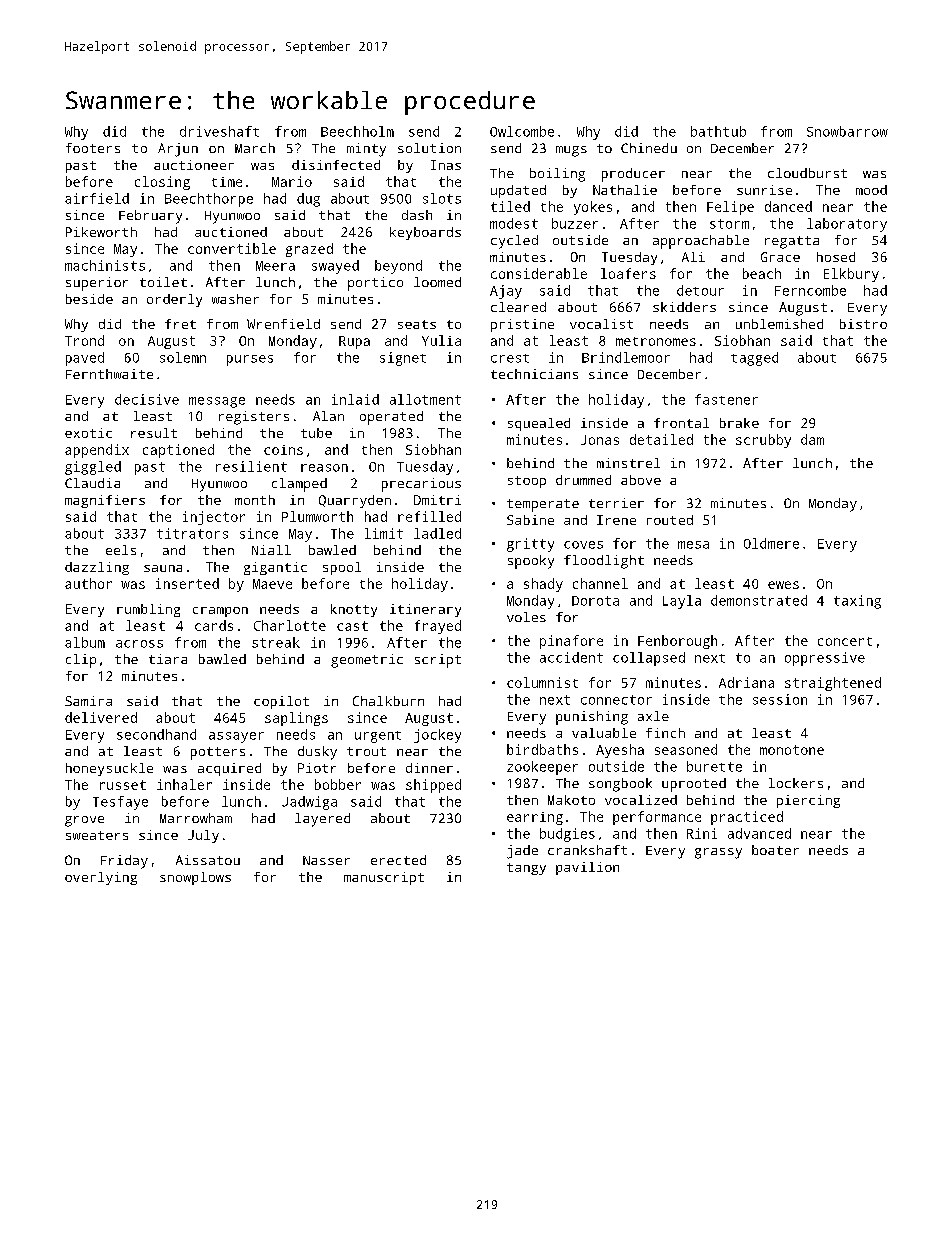  Describe the element at coordinates (587, 868) in the screenshot. I see `pavilion` at that location.
